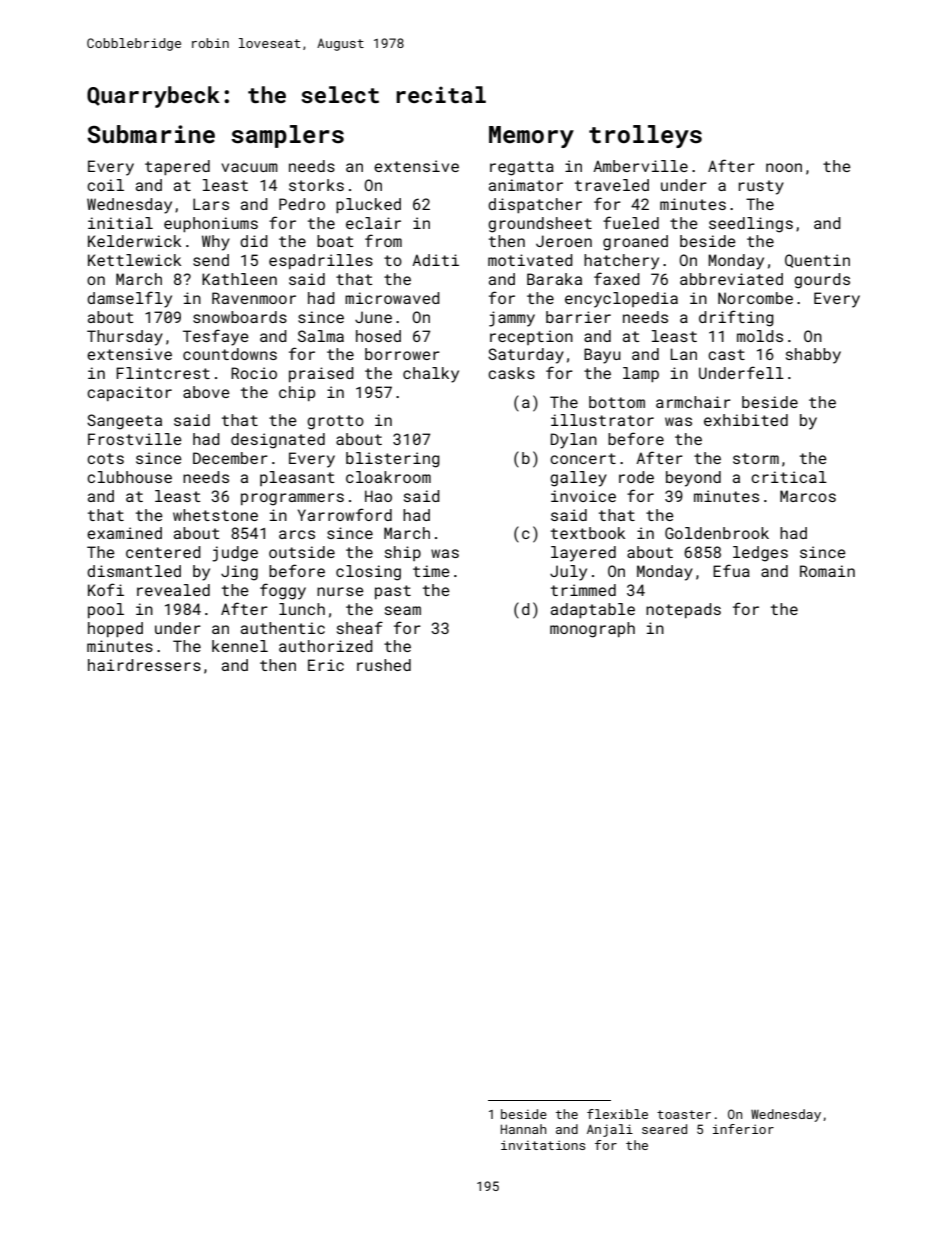 Image resolution: width=952 pixels, height=1233 pixels. Describe the element at coordinates (239, 573) in the screenshot. I see `Jing` at that location.
